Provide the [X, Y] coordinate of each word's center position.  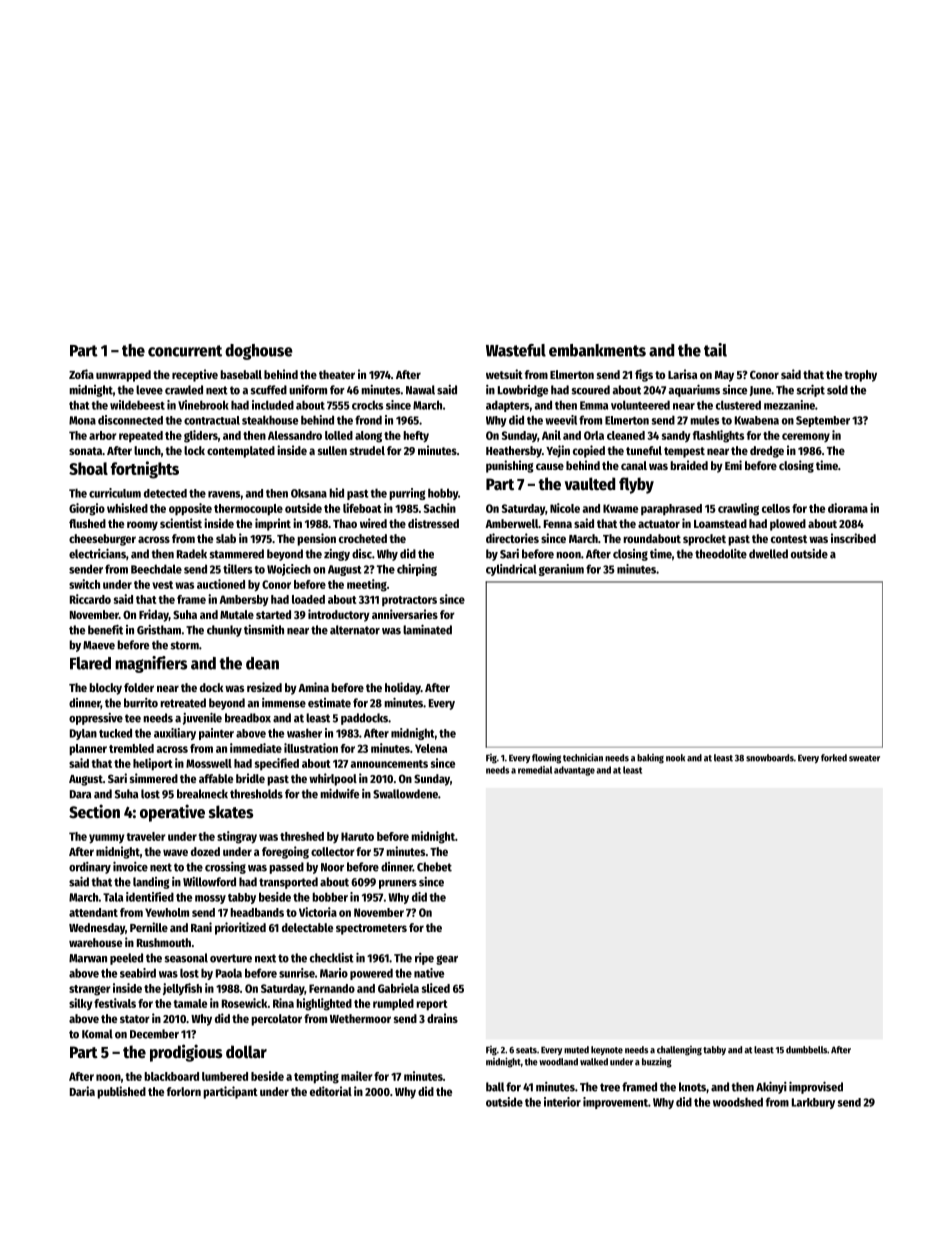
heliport [153, 764]
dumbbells [806, 1050]
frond [368, 420]
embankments [597, 350]
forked [834, 758]
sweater [864, 758]
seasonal [186, 958]
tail [715, 350]
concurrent [185, 351]
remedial [535, 770]
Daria [82, 1091]
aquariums [694, 390]
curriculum [115, 493]
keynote [607, 1051]
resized [264, 687]
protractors [409, 601]
